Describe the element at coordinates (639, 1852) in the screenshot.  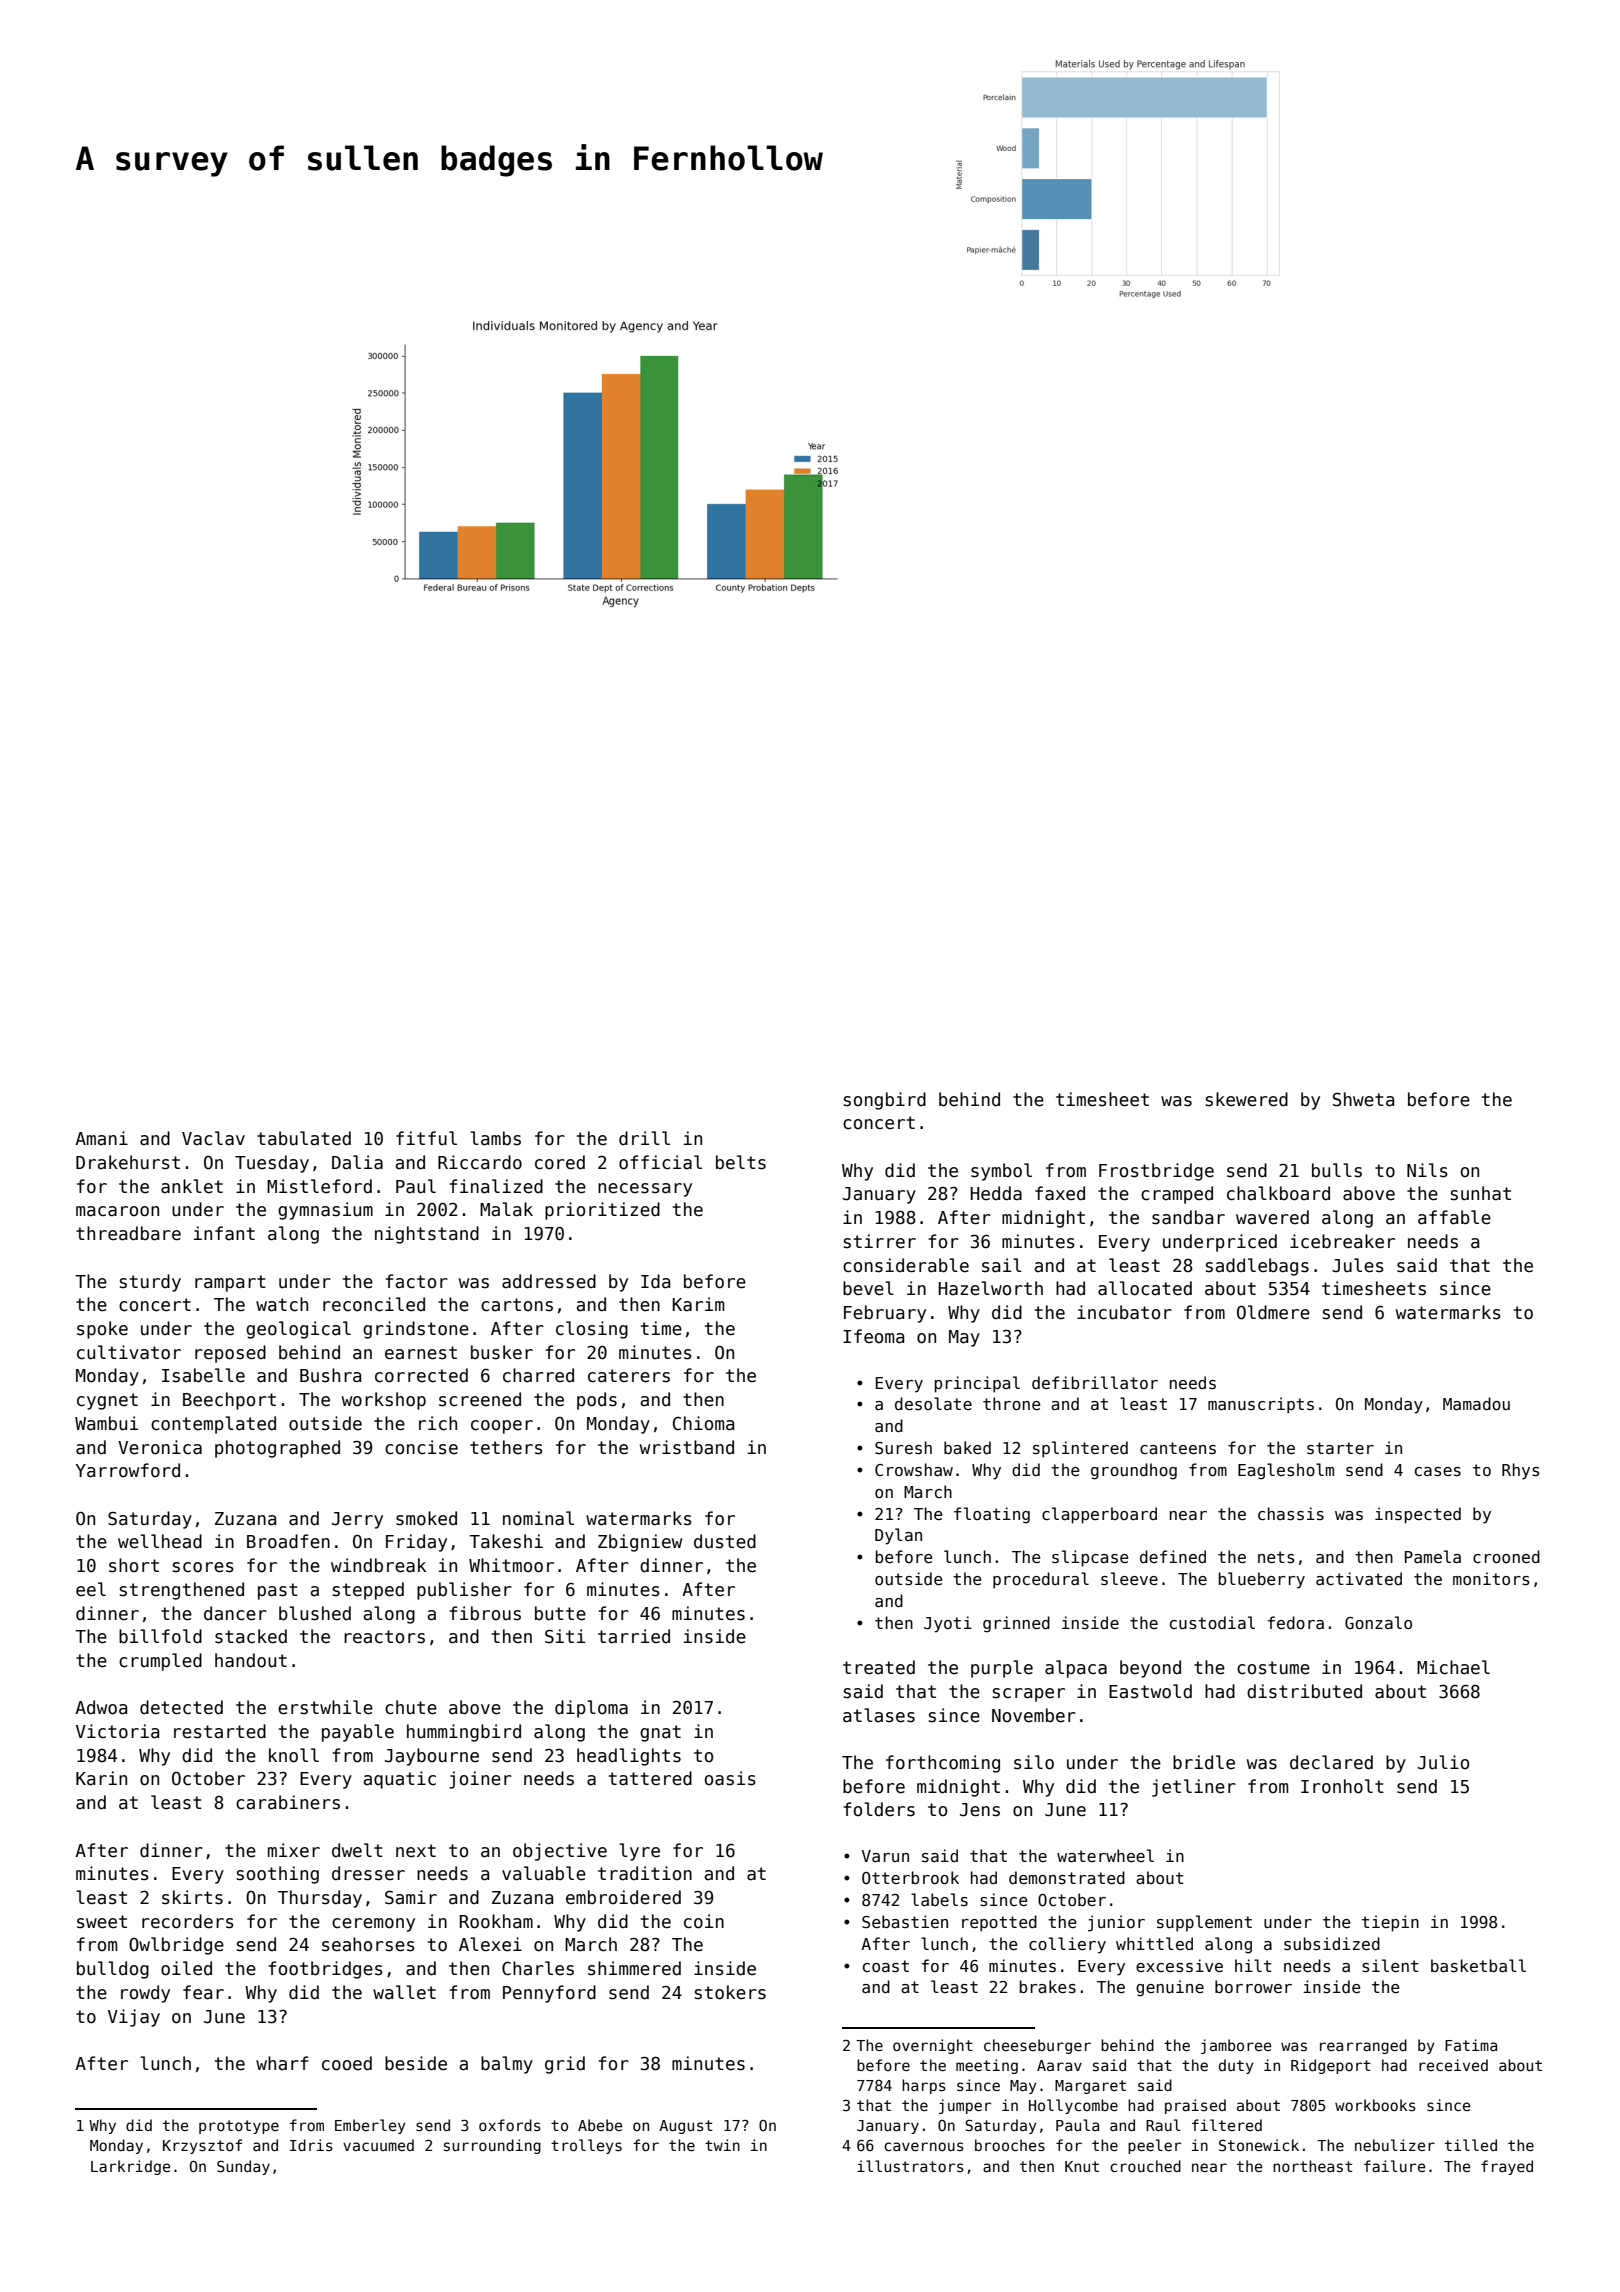
I see `lyre` at that location.
